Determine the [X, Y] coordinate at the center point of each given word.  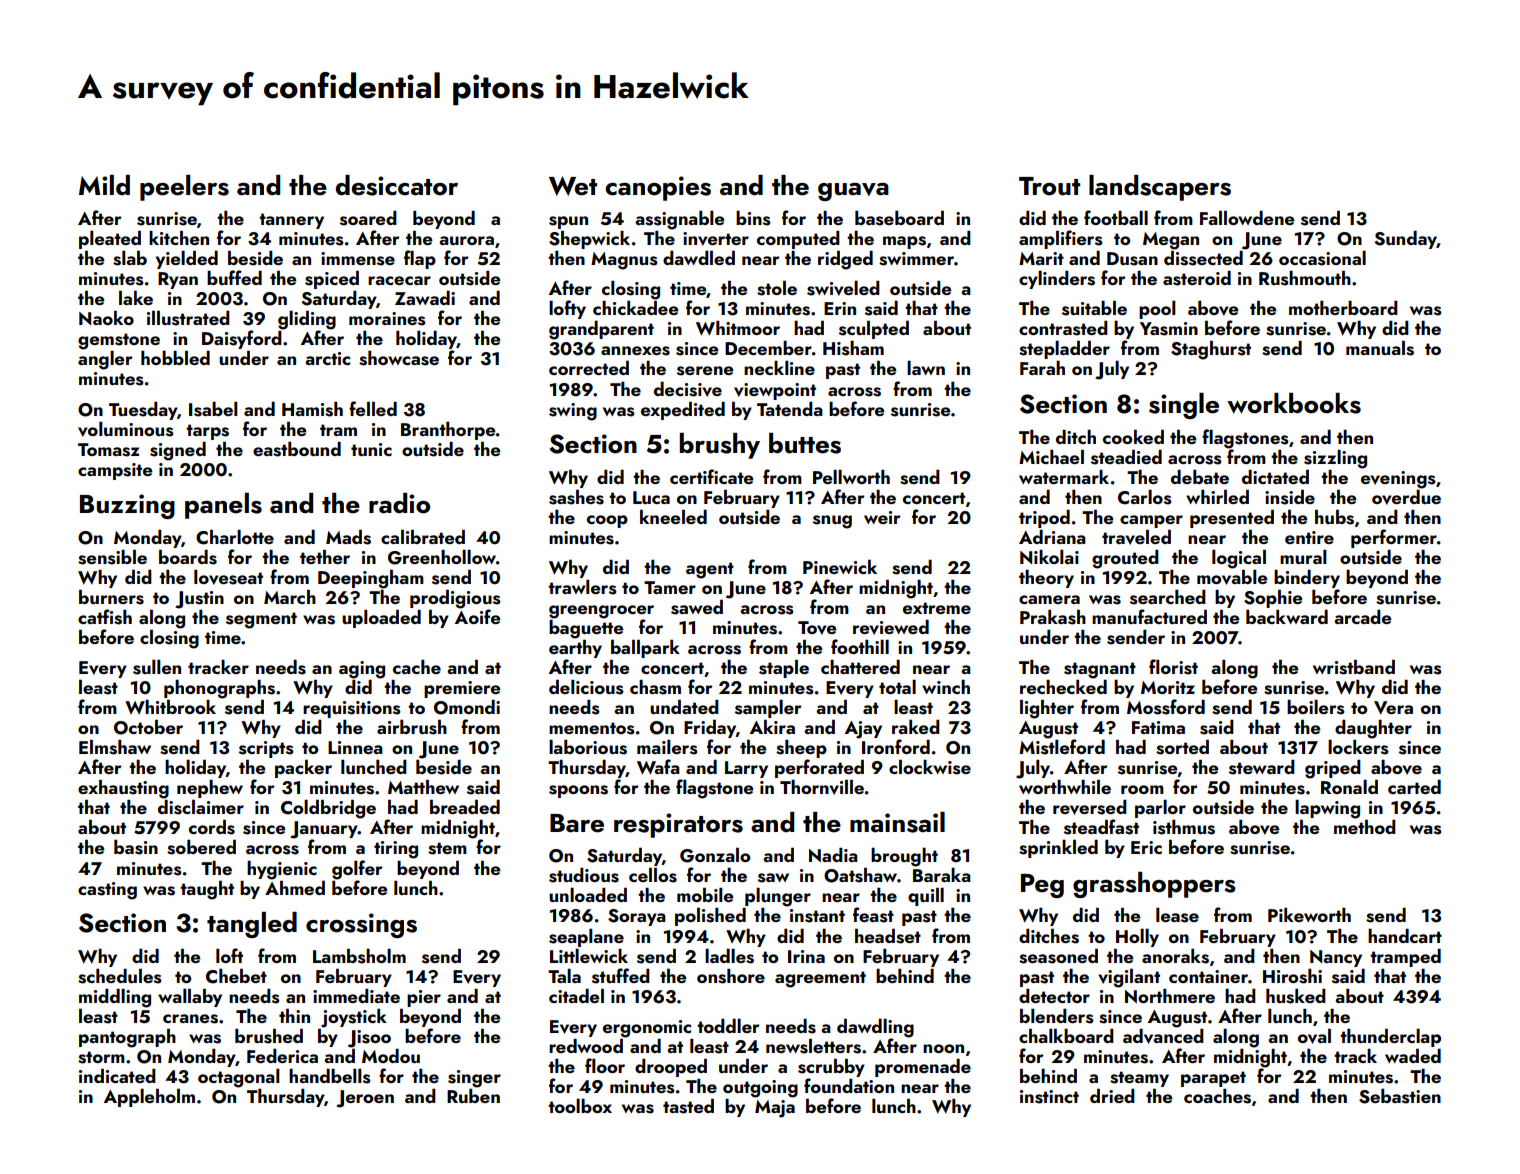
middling [115, 998]
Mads [348, 537]
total [897, 687]
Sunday [1405, 240]
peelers [184, 188]
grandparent [601, 330]
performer [1394, 538]
